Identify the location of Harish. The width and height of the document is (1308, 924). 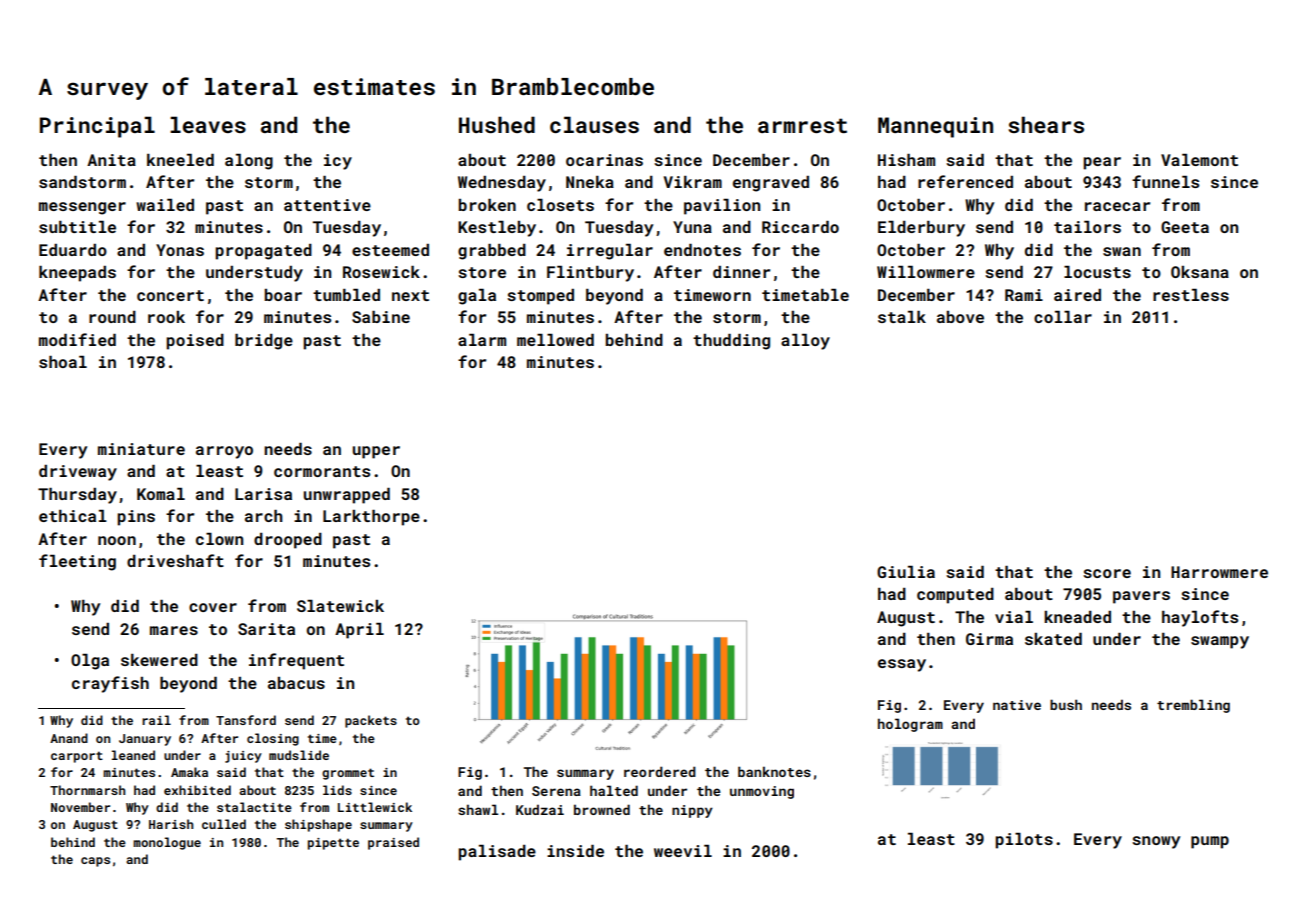
(171, 824).
